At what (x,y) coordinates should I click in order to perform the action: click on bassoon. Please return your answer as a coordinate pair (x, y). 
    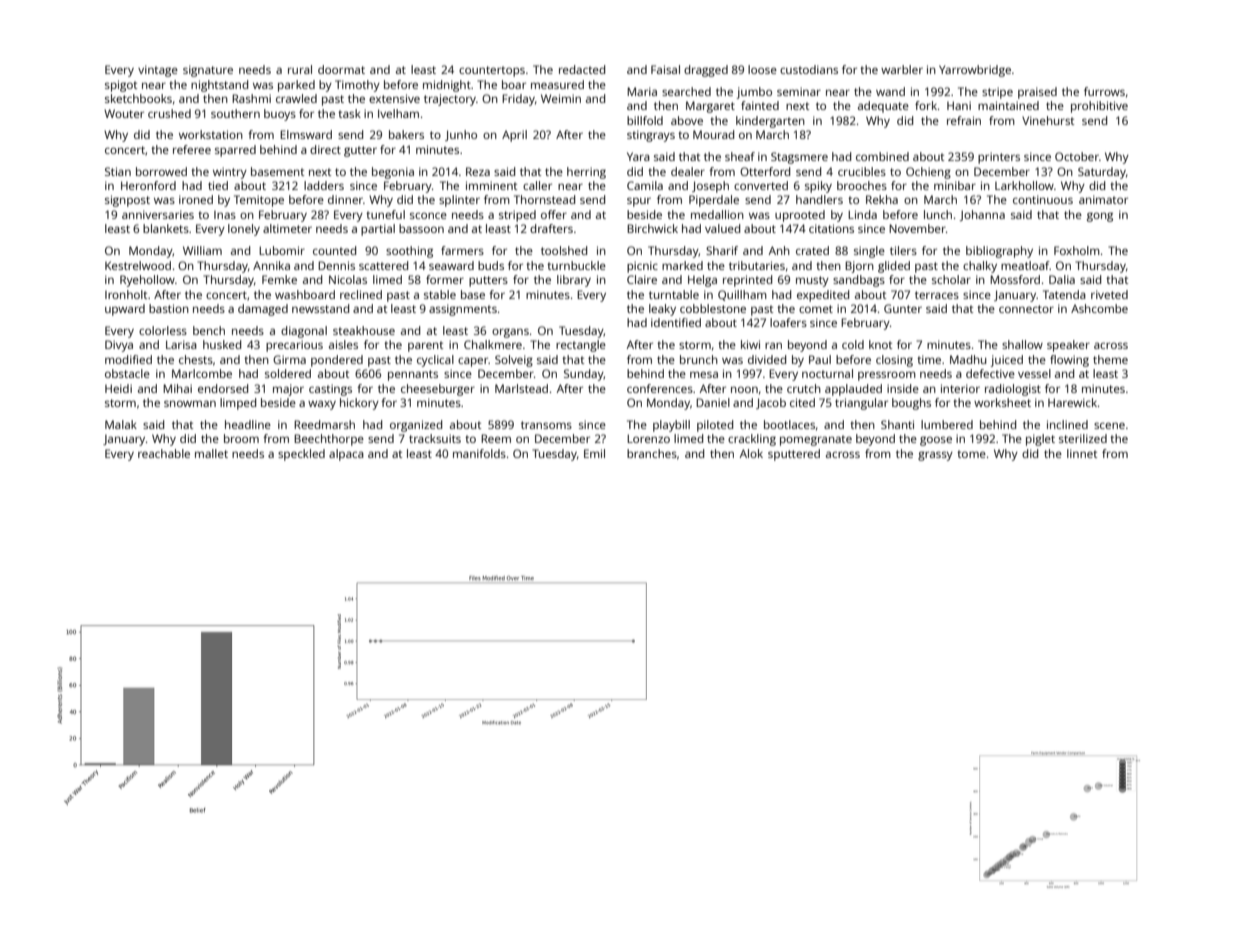
    Looking at the image, I should click on (421, 228).
